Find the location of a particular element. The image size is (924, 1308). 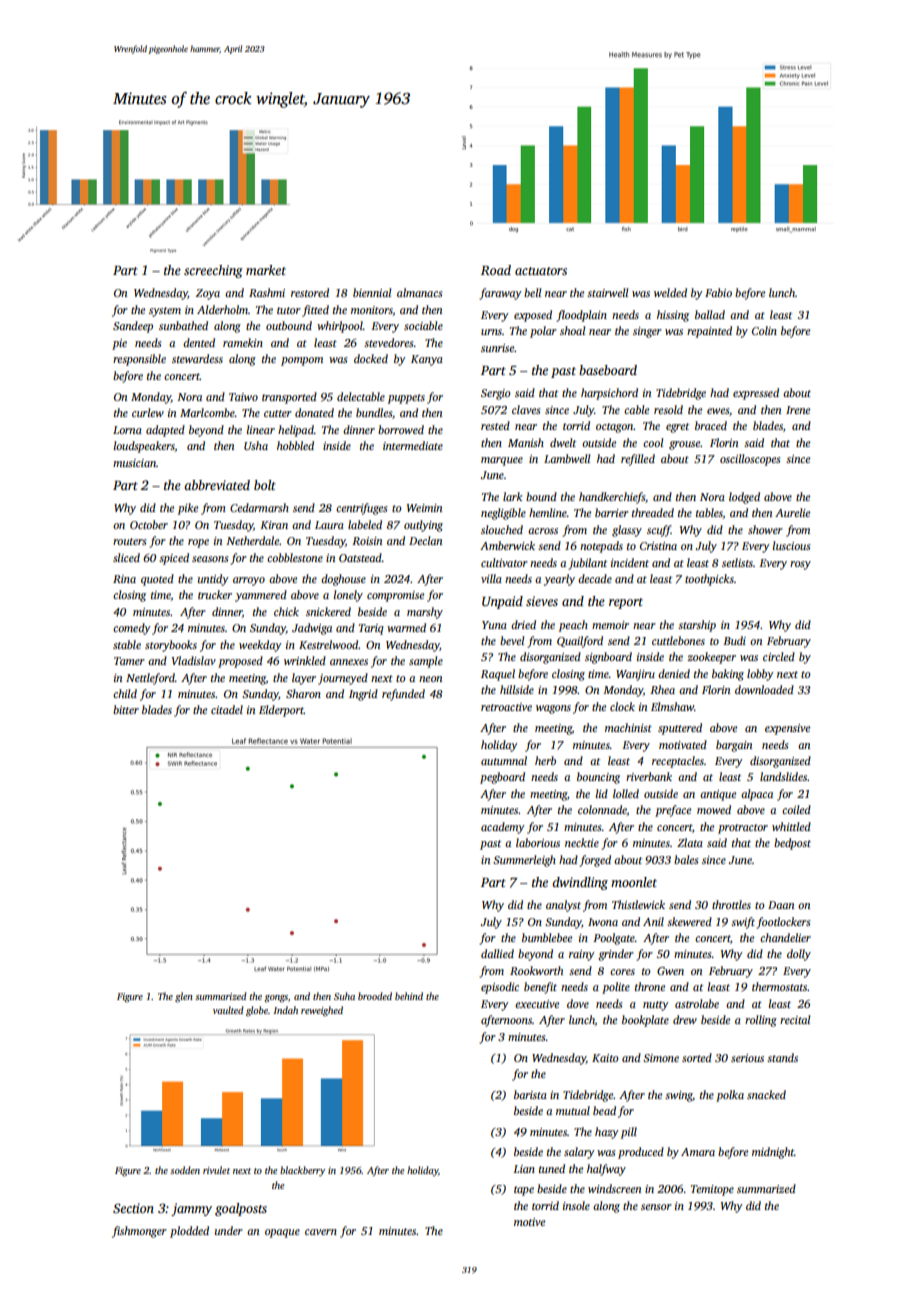

opaque is located at coordinates (282, 1233).
